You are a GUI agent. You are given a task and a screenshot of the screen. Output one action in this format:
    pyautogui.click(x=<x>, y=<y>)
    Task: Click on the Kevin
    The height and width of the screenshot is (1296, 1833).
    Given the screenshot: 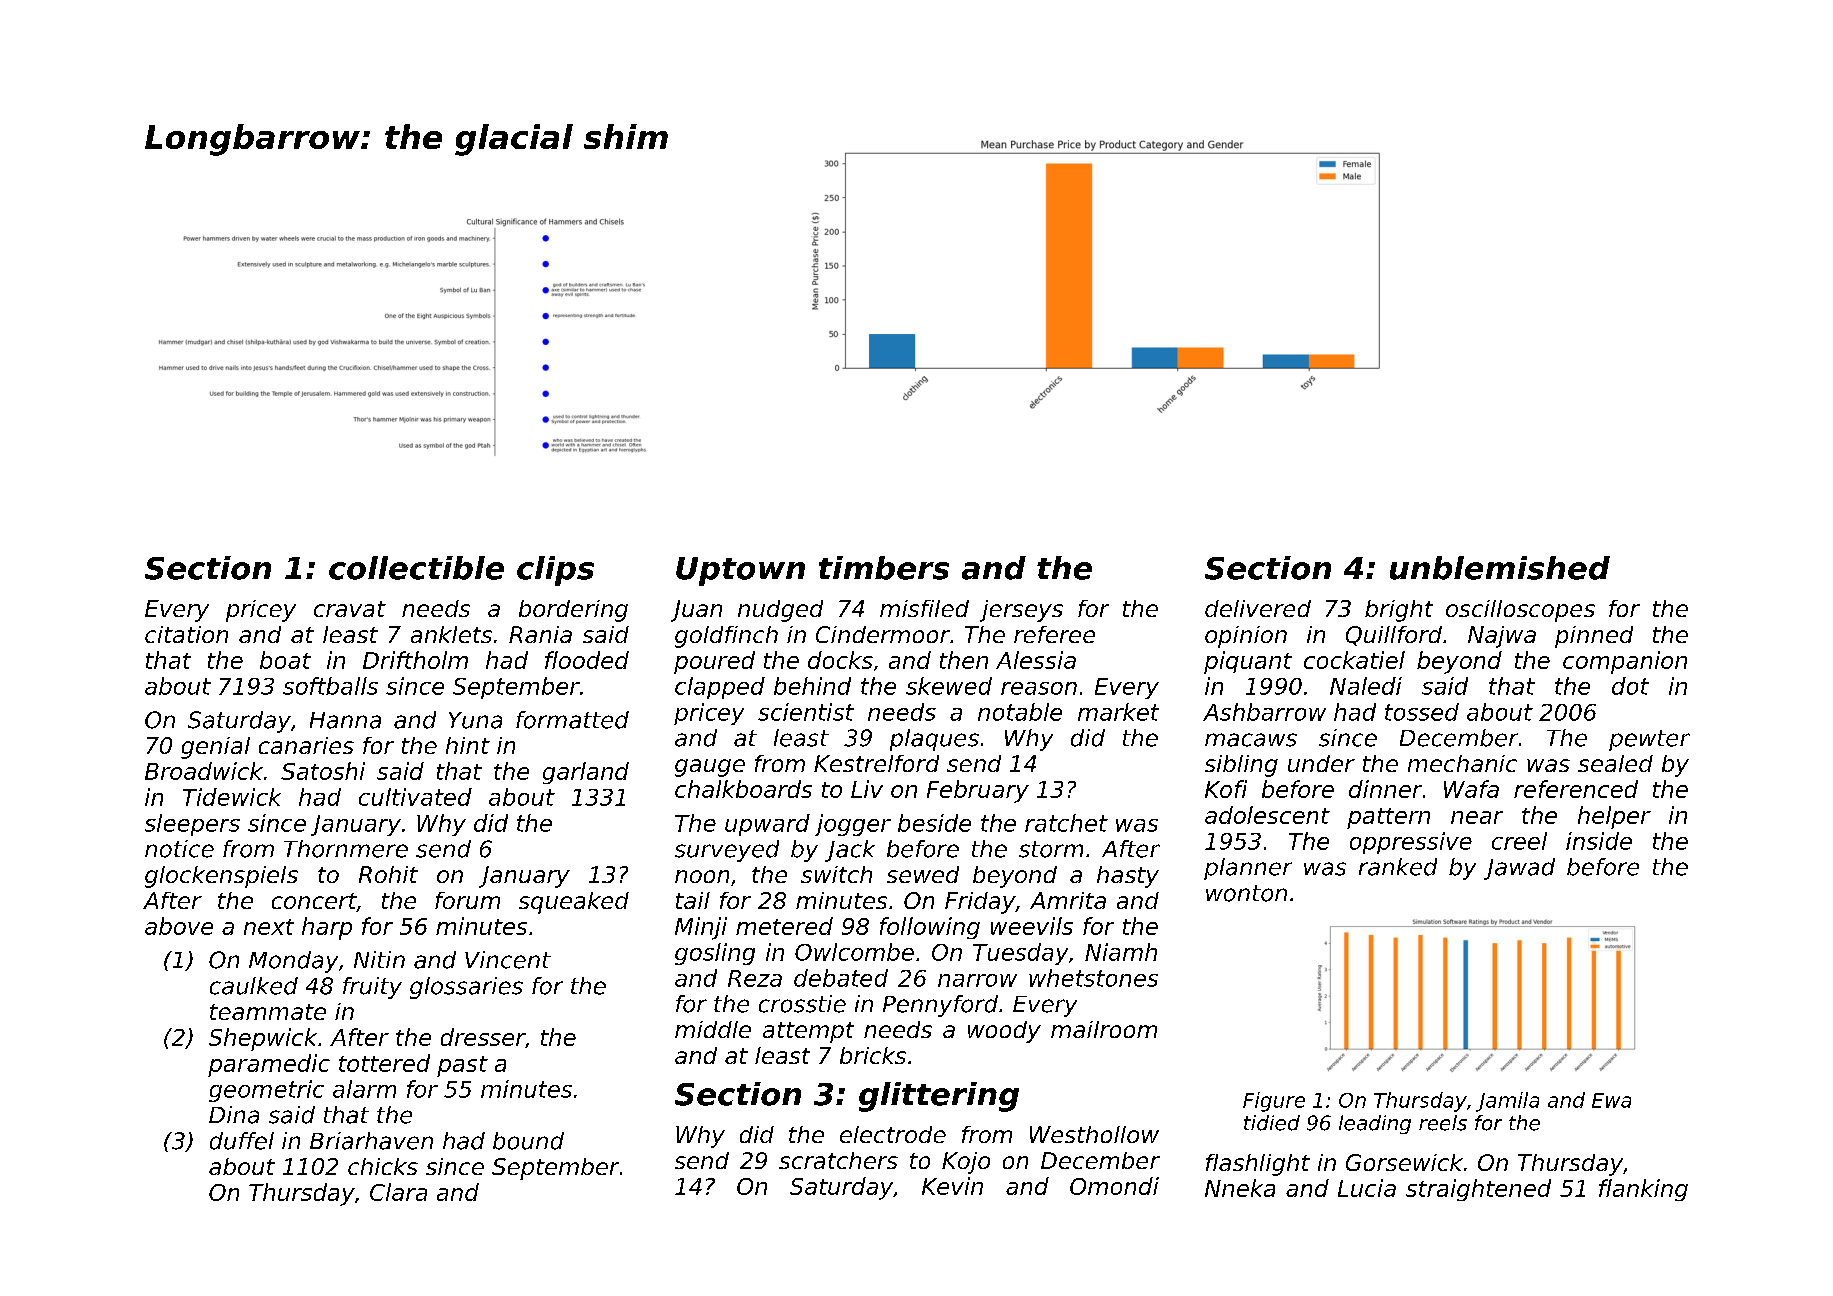 What is the action you would take?
    pyautogui.click(x=952, y=1186)
